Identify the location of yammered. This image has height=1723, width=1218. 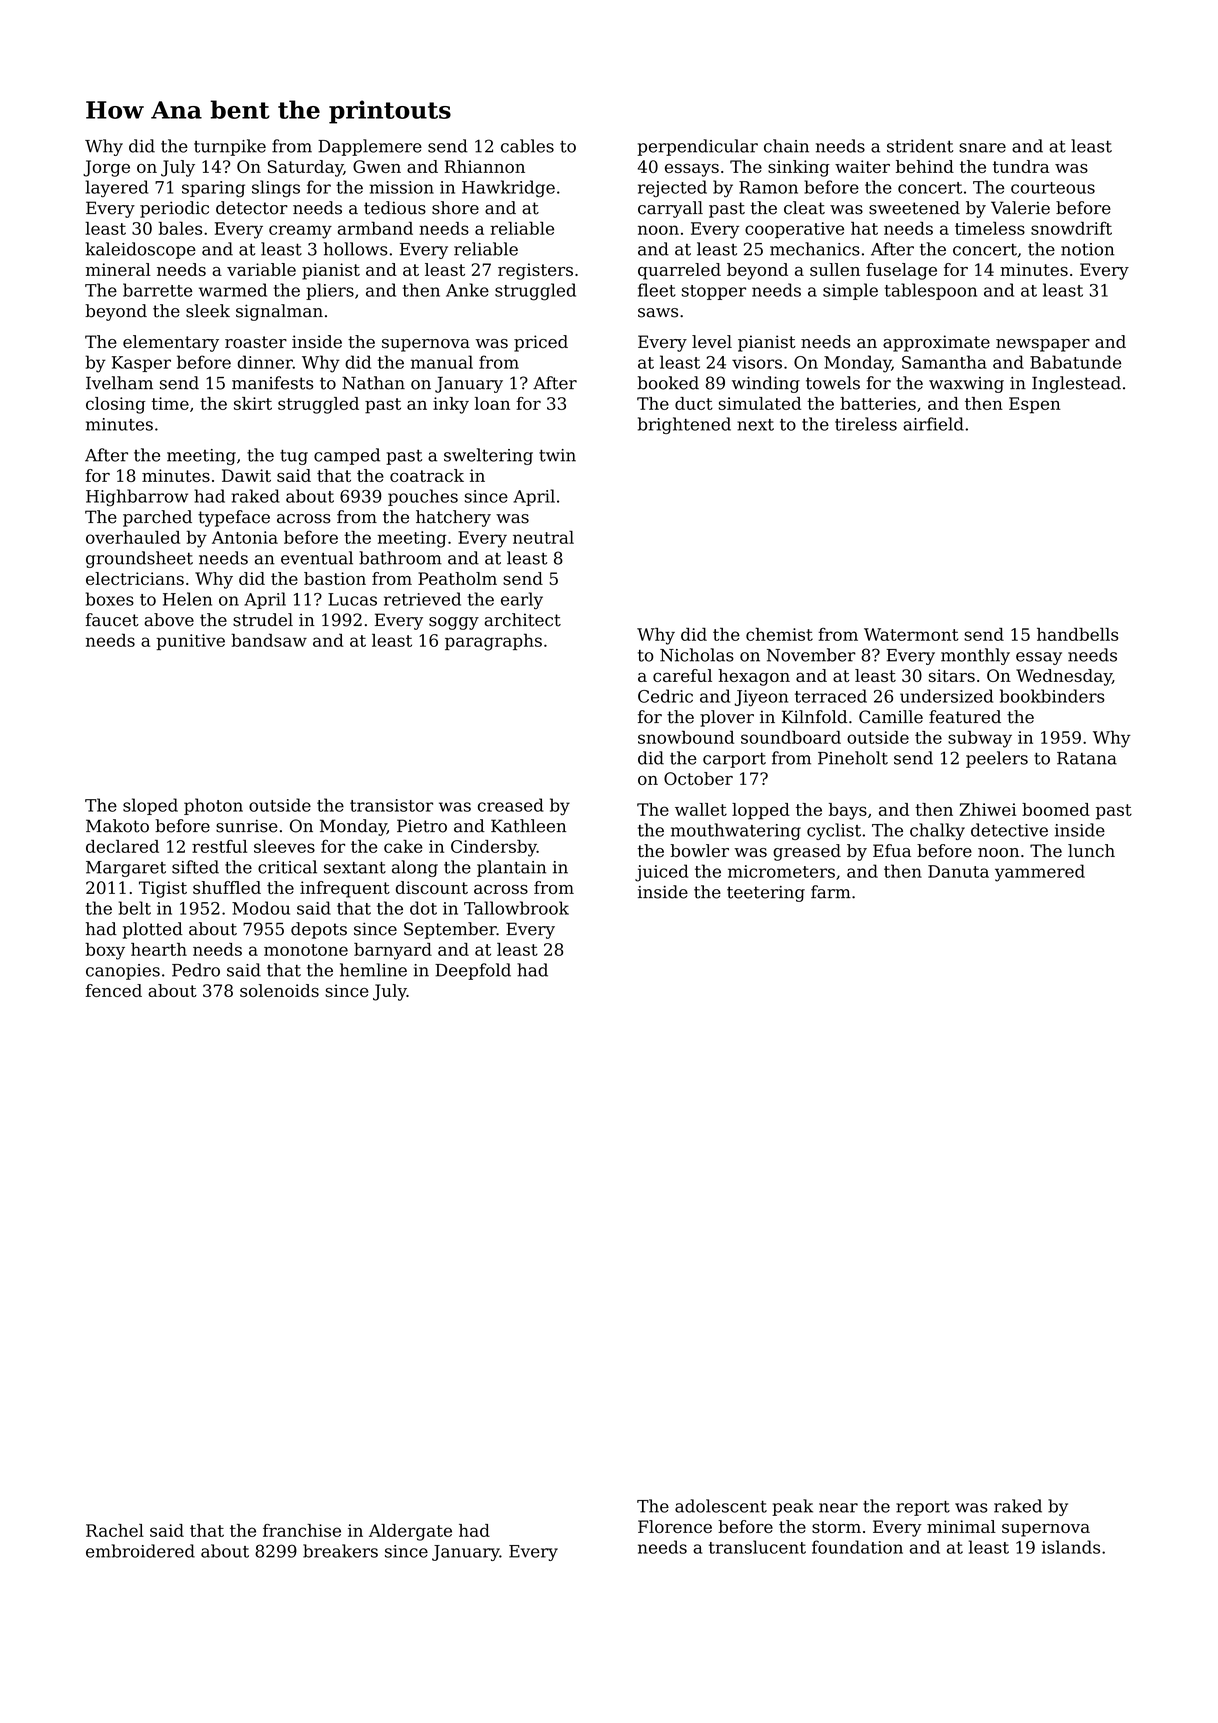
(1040, 873).
